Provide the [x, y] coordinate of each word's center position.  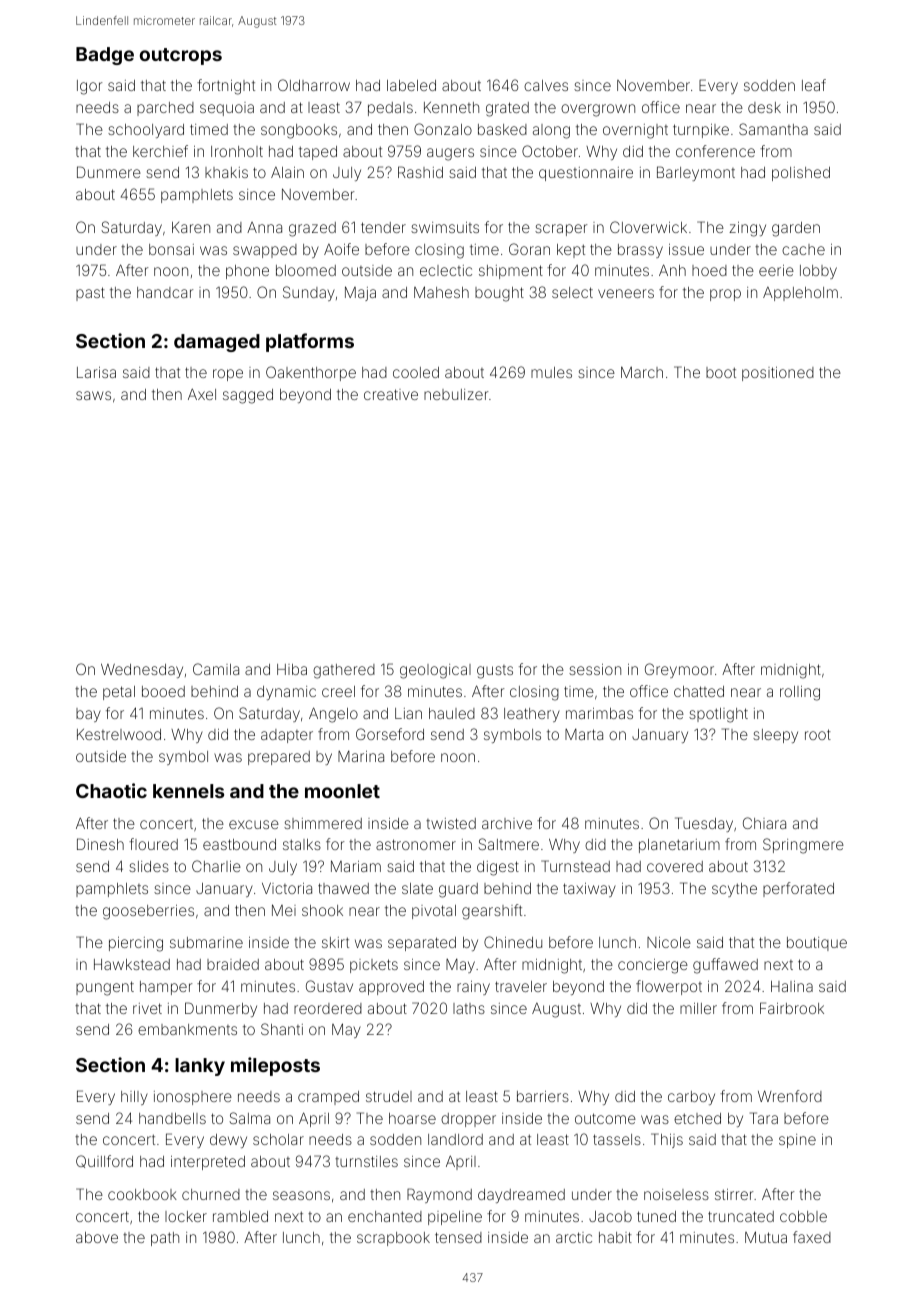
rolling [800, 693]
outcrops [181, 56]
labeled [411, 85]
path [165, 1239]
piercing [136, 944]
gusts [495, 672]
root [818, 734]
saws [93, 395]
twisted [451, 823]
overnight [635, 131]
